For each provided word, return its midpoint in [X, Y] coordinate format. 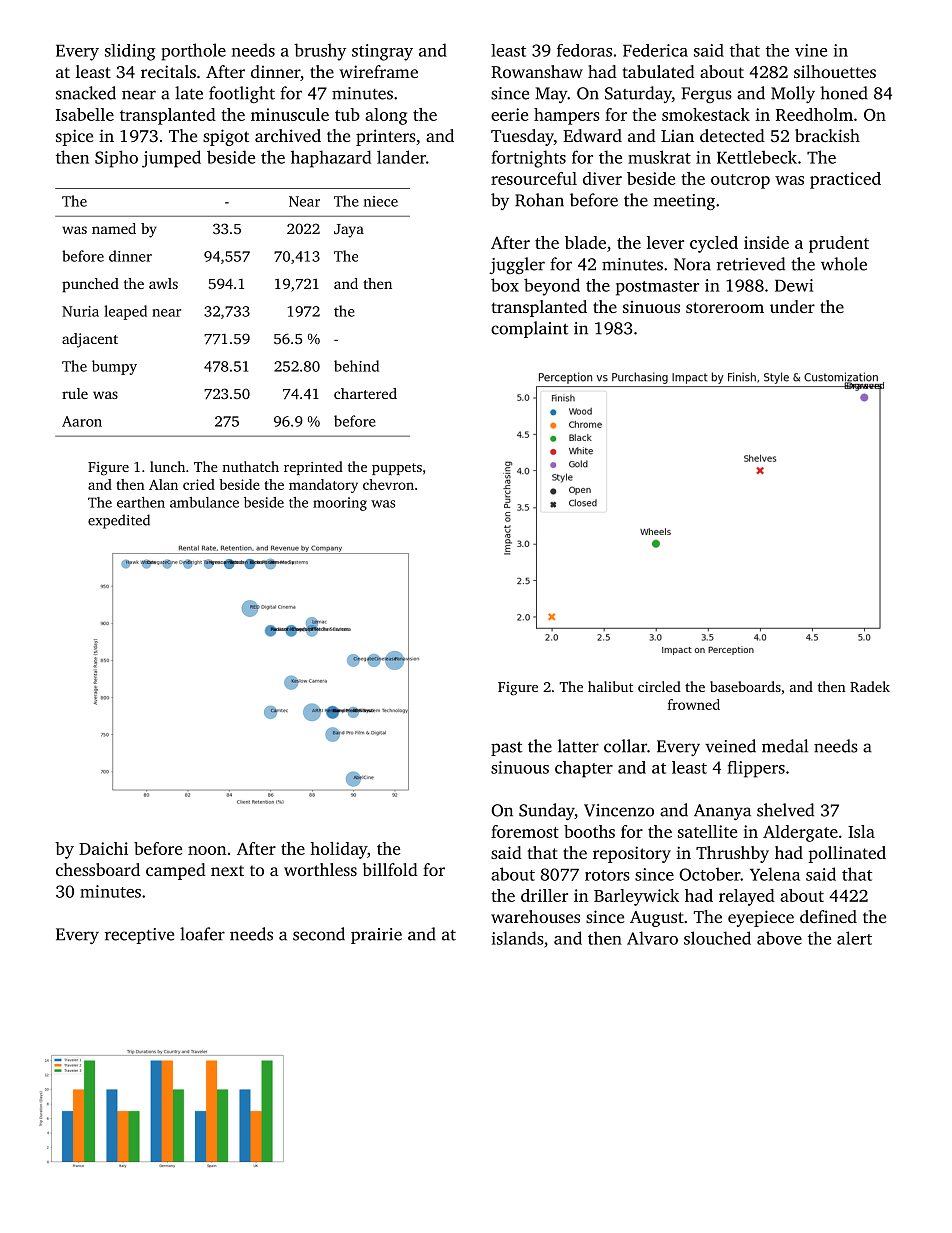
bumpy [114, 367]
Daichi [103, 848]
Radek [870, 686]
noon [207, 850]
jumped [171, 159]
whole [844, 264]
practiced [845, 180]
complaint [529, 329]
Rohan [539, 200]
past [506, 749]
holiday [338, 850]
